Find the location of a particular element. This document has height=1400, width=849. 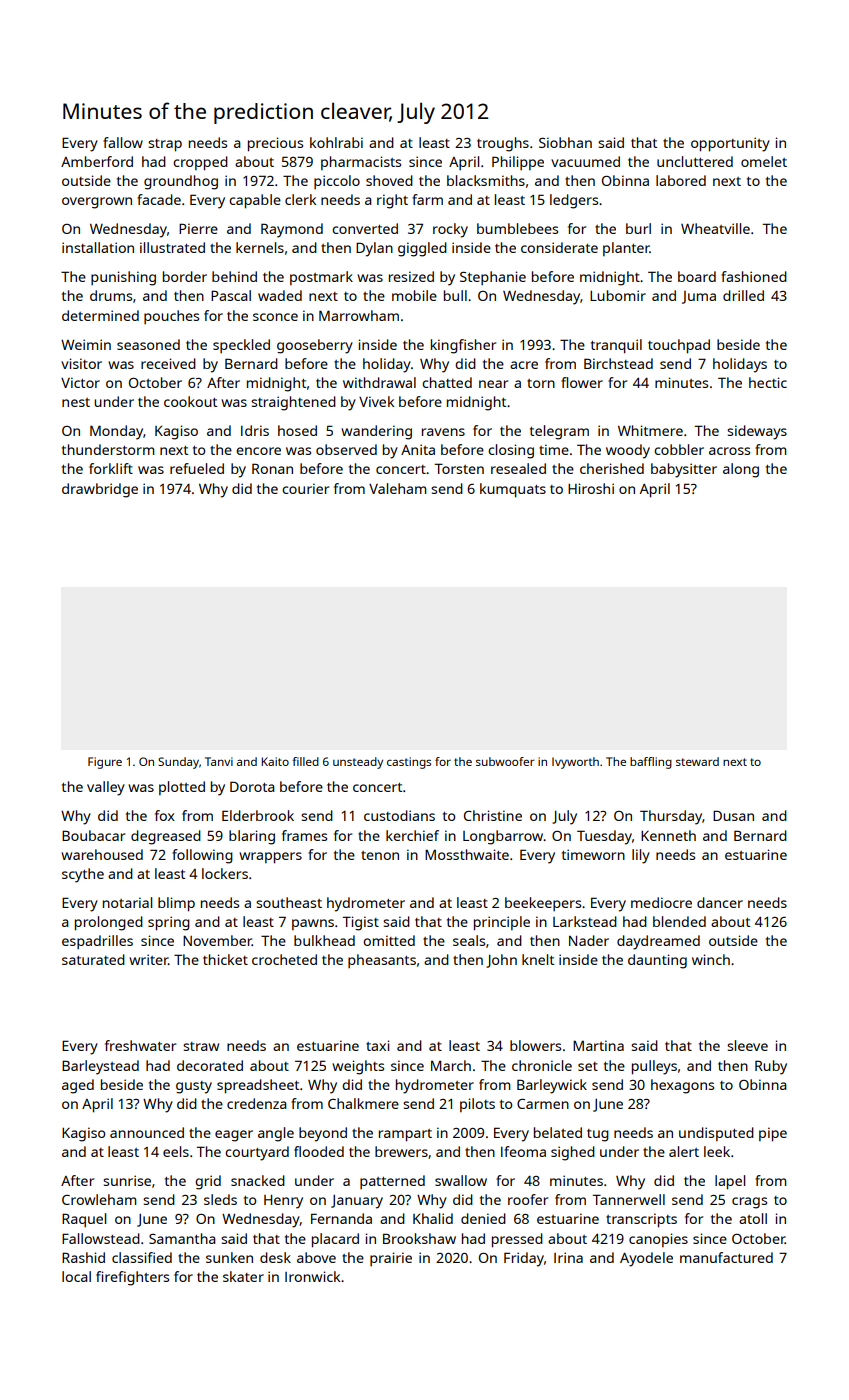

kernels is located at coordinates (260, 247).
